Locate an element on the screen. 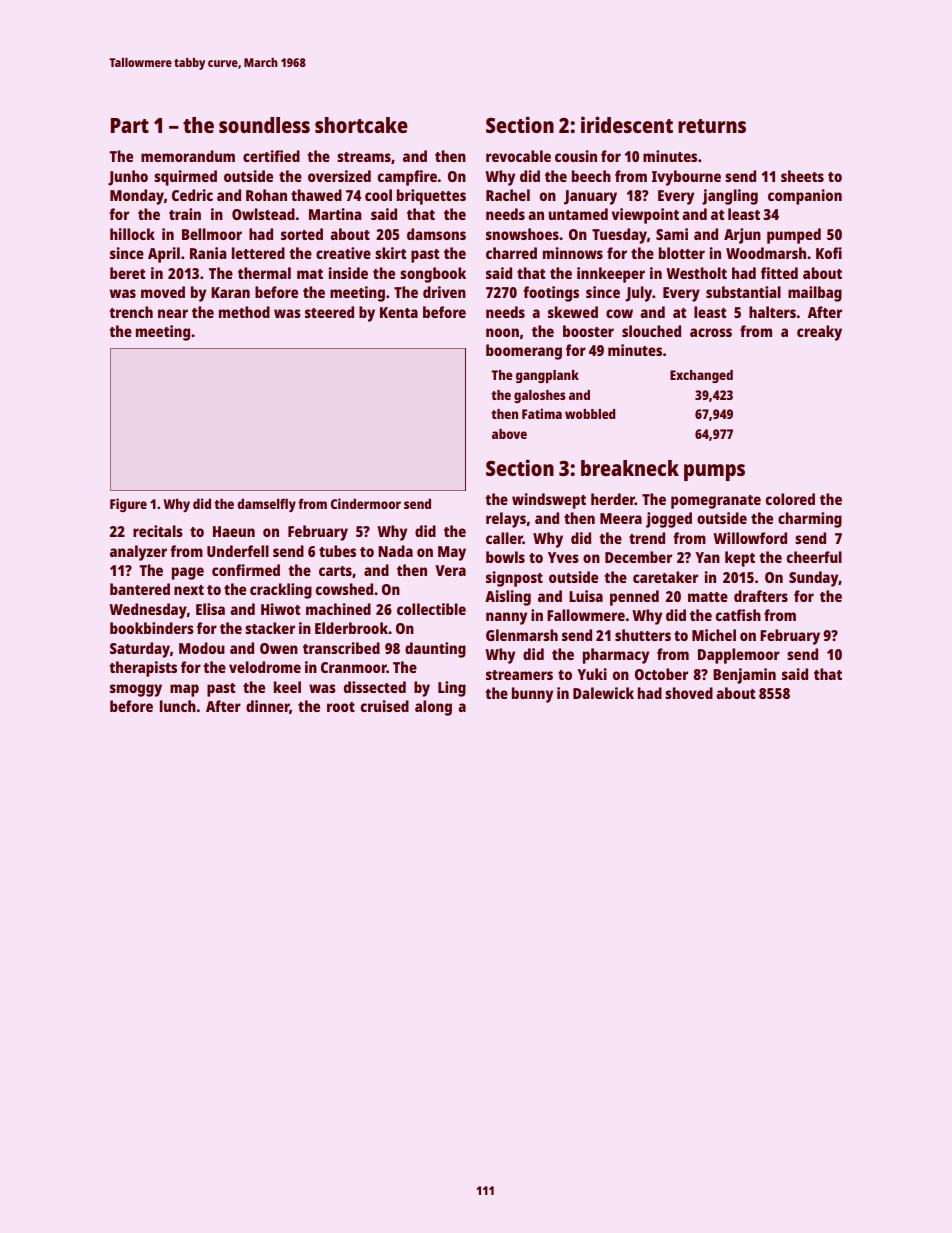  hillock is located at coordinates (132, 234).
